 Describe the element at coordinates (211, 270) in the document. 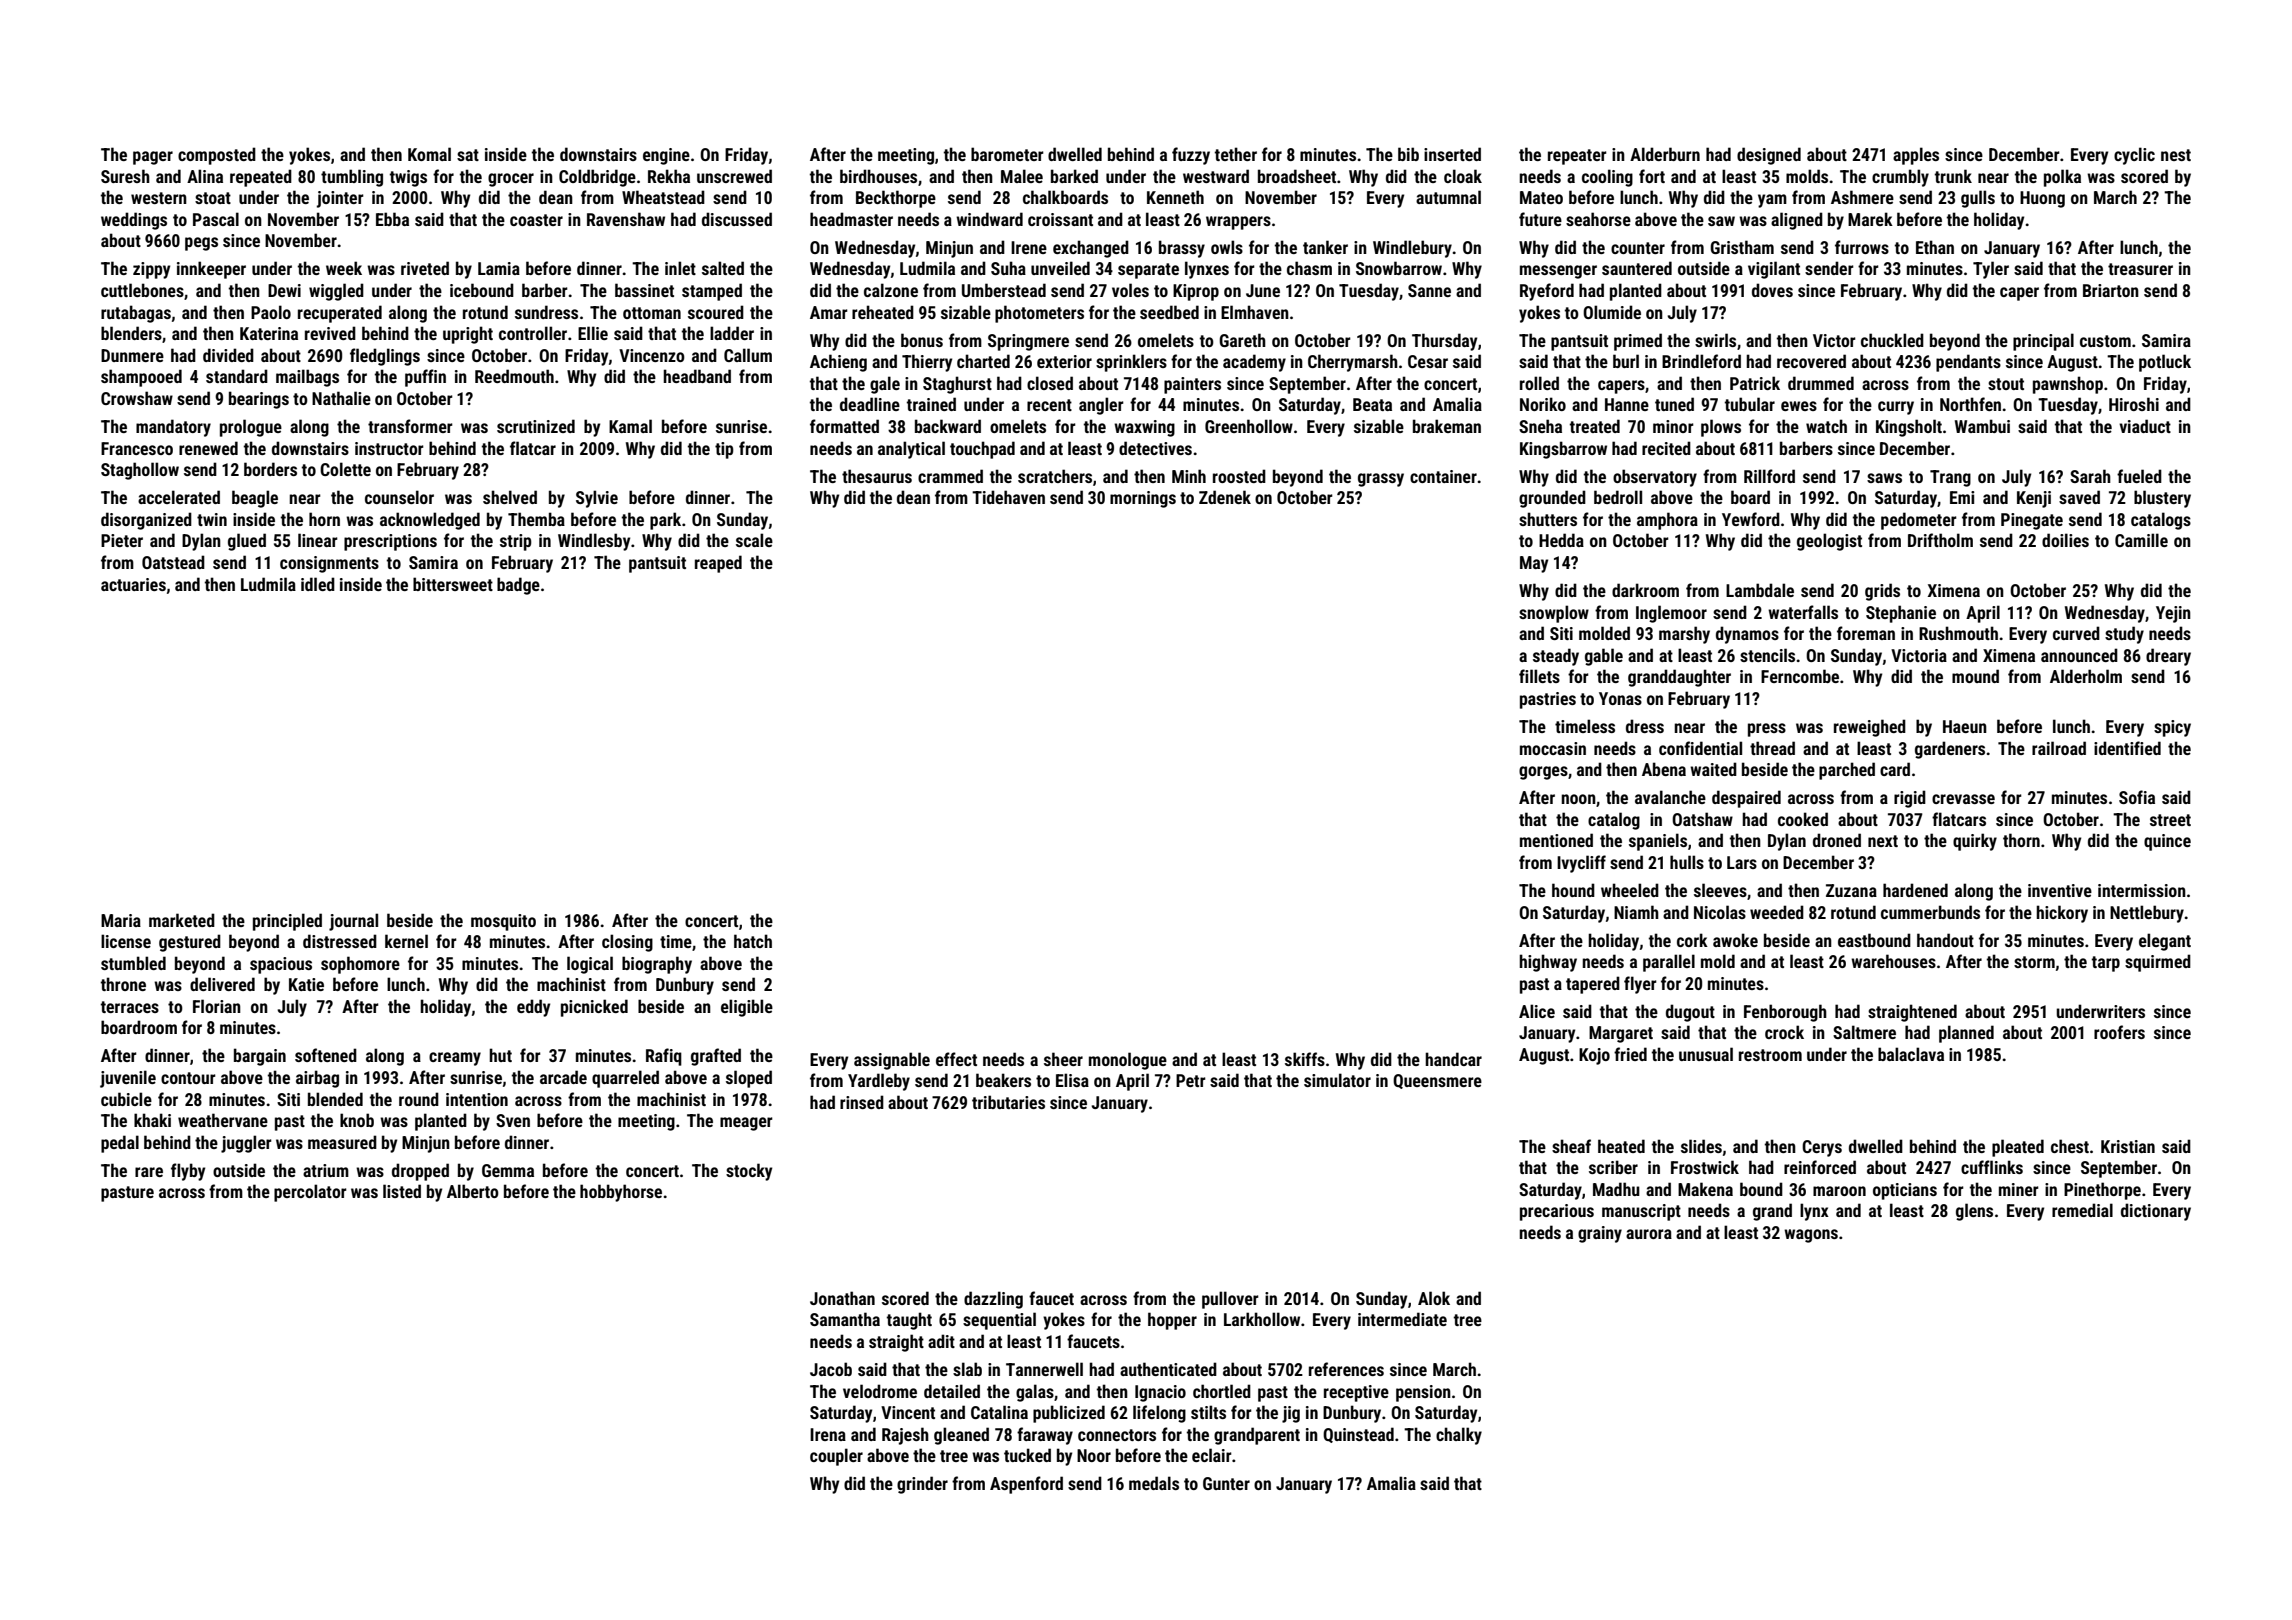

I see `innkeeper` at that location.
